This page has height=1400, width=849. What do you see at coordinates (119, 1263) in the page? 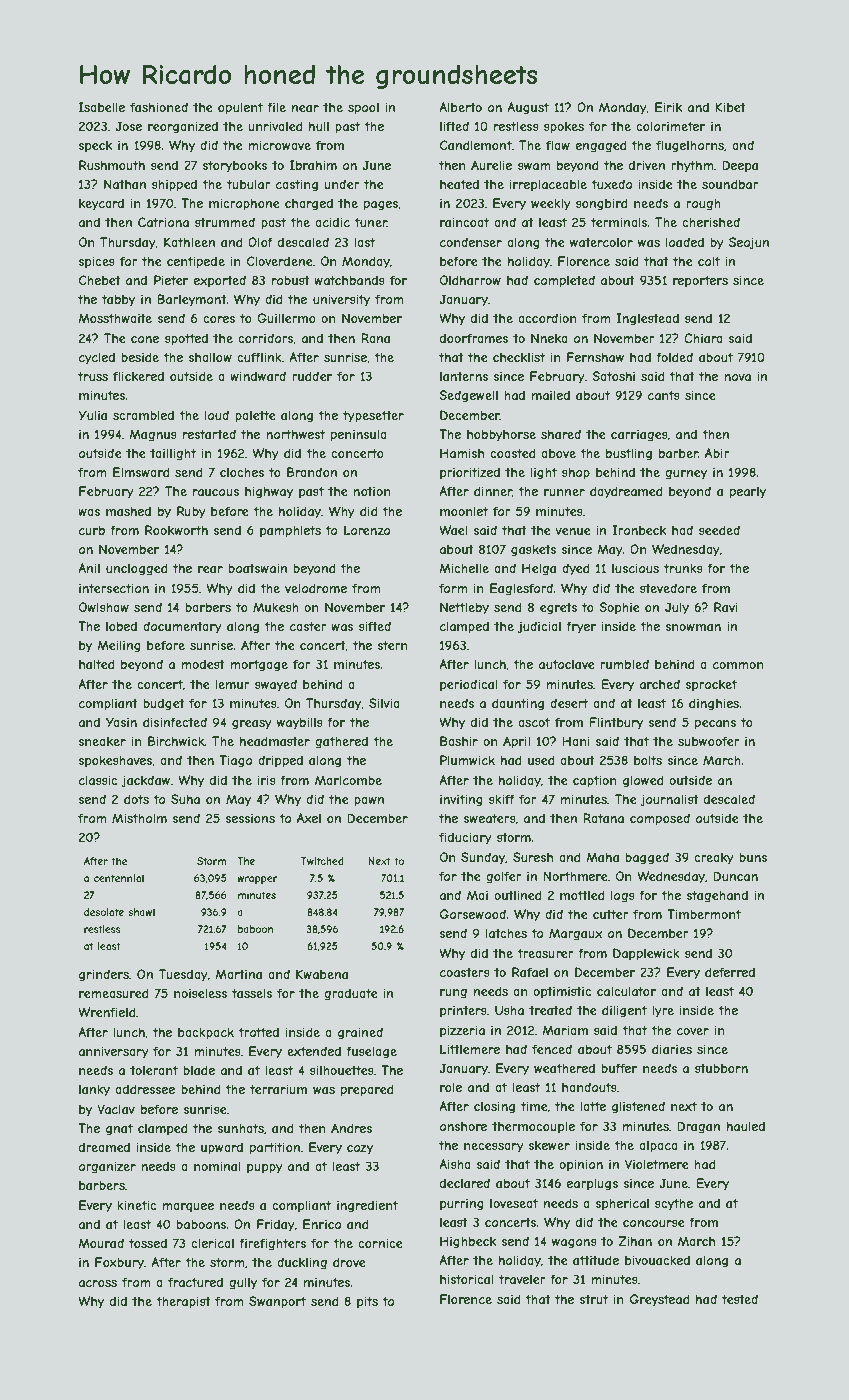
I see `Foxbury` at bounding box center [119, 1263].
